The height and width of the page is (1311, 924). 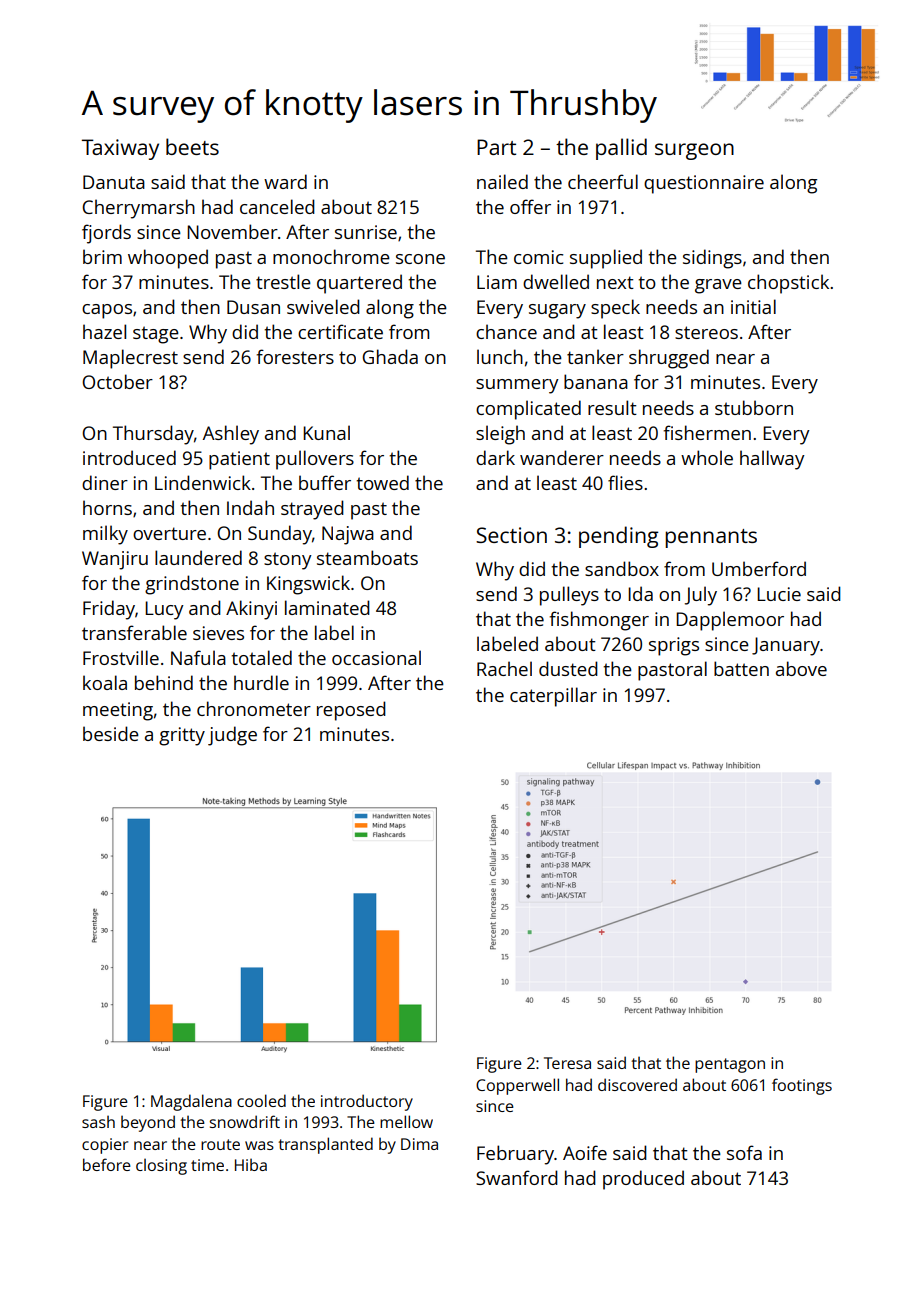 What do you see at coordinates (419, 1144) in the page?
I see `Dima` at bounding box center [419, 1144].
